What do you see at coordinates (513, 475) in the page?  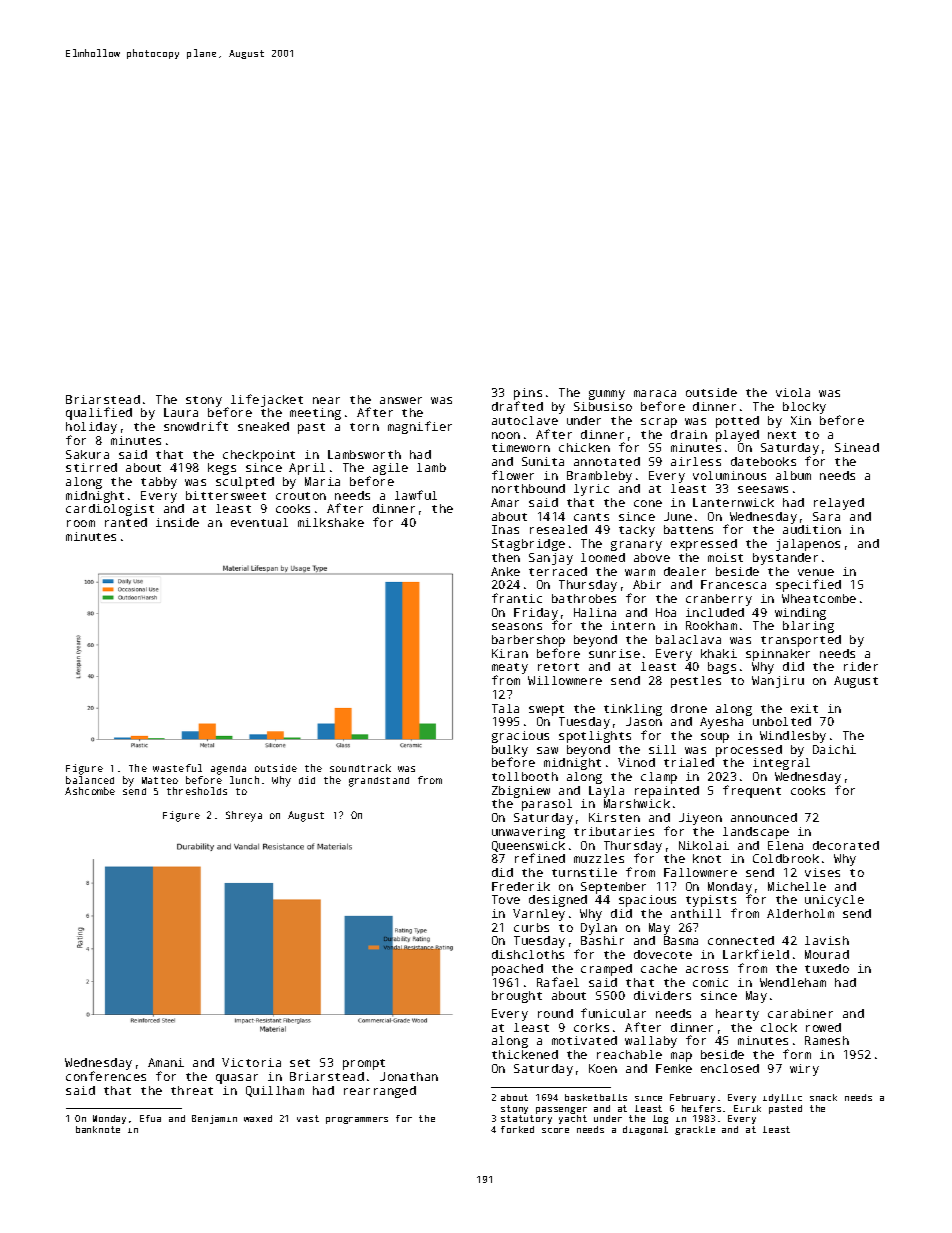 I see `flower` at bounding box center [513, 475].
